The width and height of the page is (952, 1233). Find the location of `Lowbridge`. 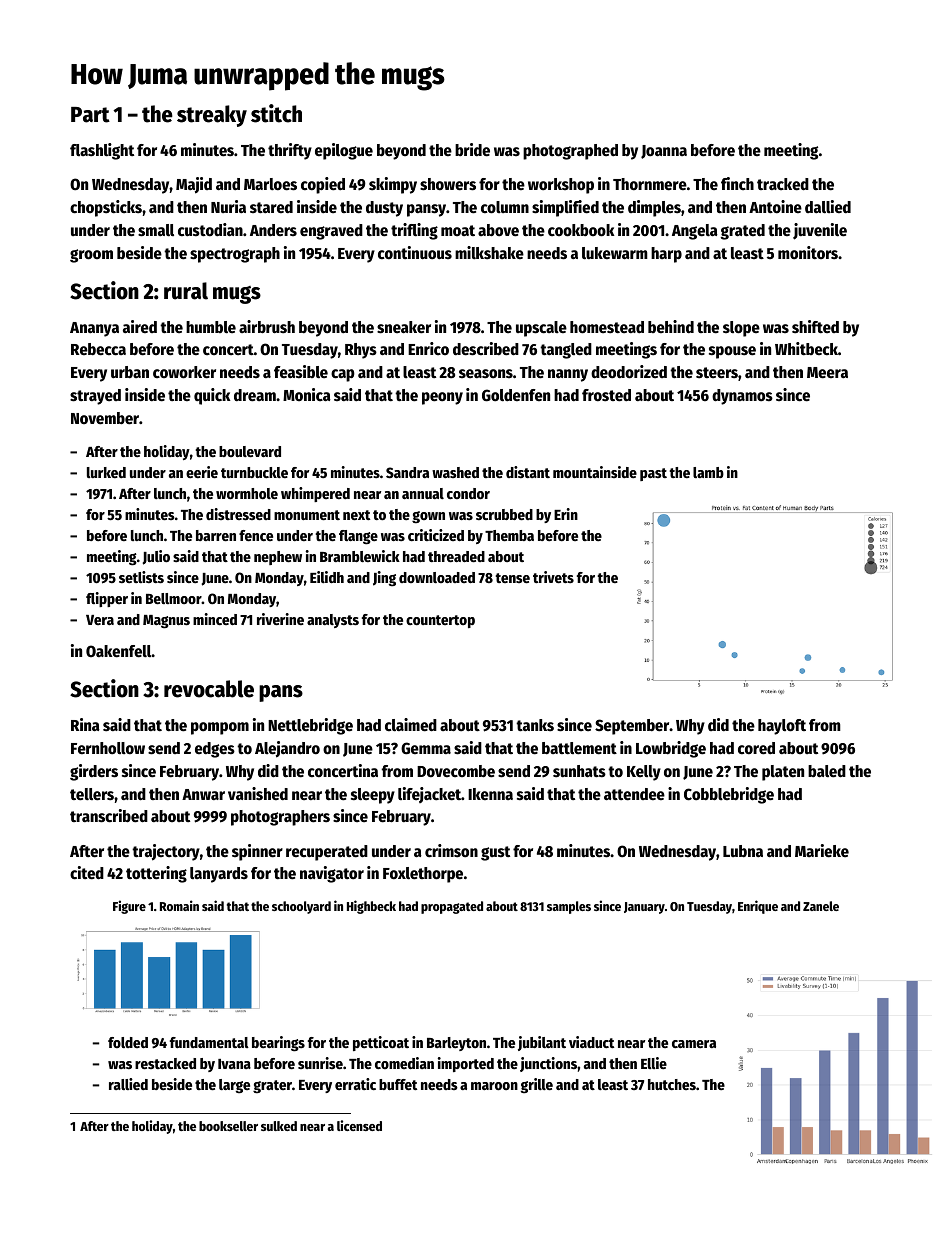

Lowbridge is located at coordinates (671, 749).
